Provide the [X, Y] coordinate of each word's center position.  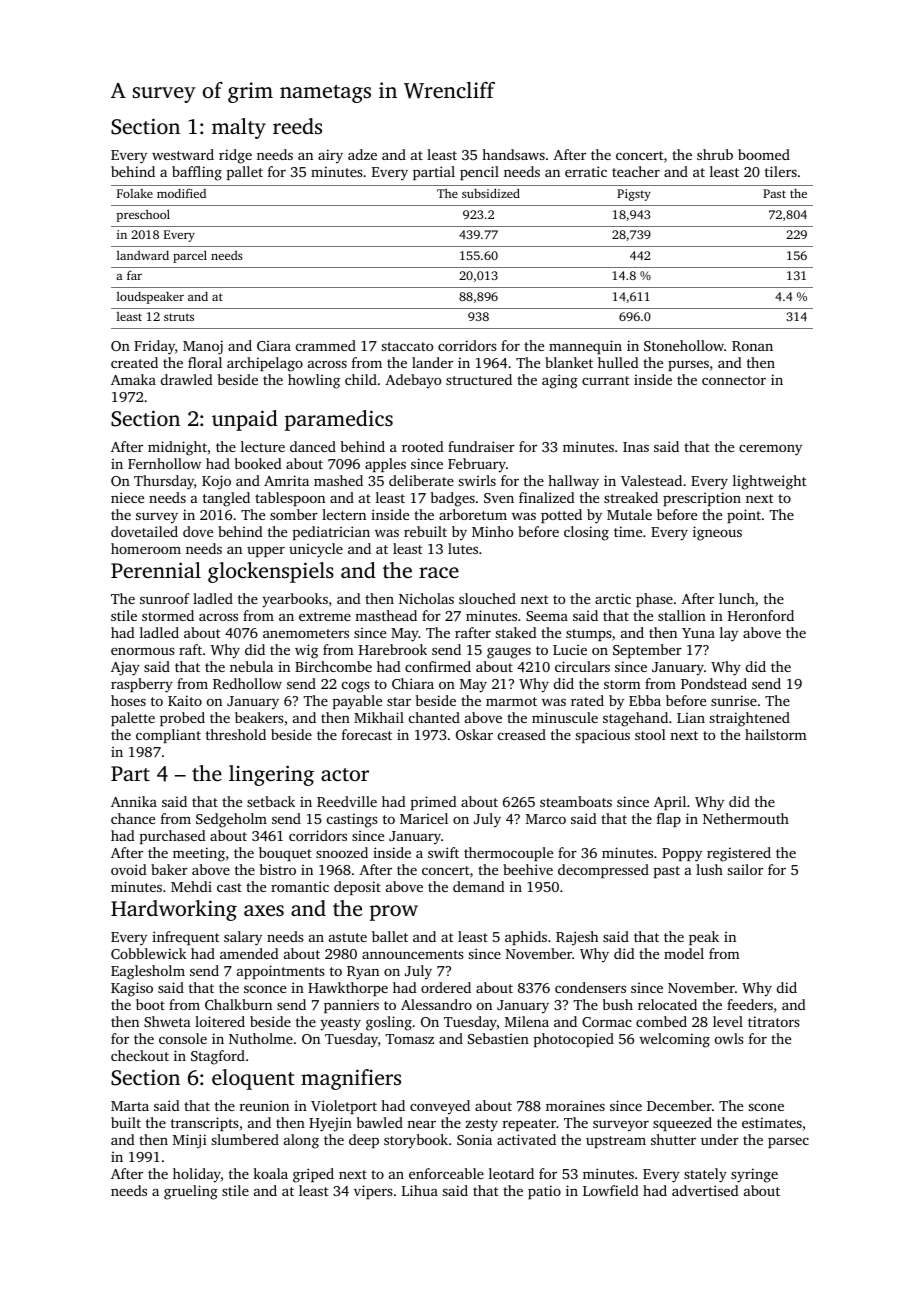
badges [453, 499]
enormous [143, 651]
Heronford [761, 615]
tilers [781, 171]
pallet [245, 173]
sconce [265, 989]
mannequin [585, 347]
